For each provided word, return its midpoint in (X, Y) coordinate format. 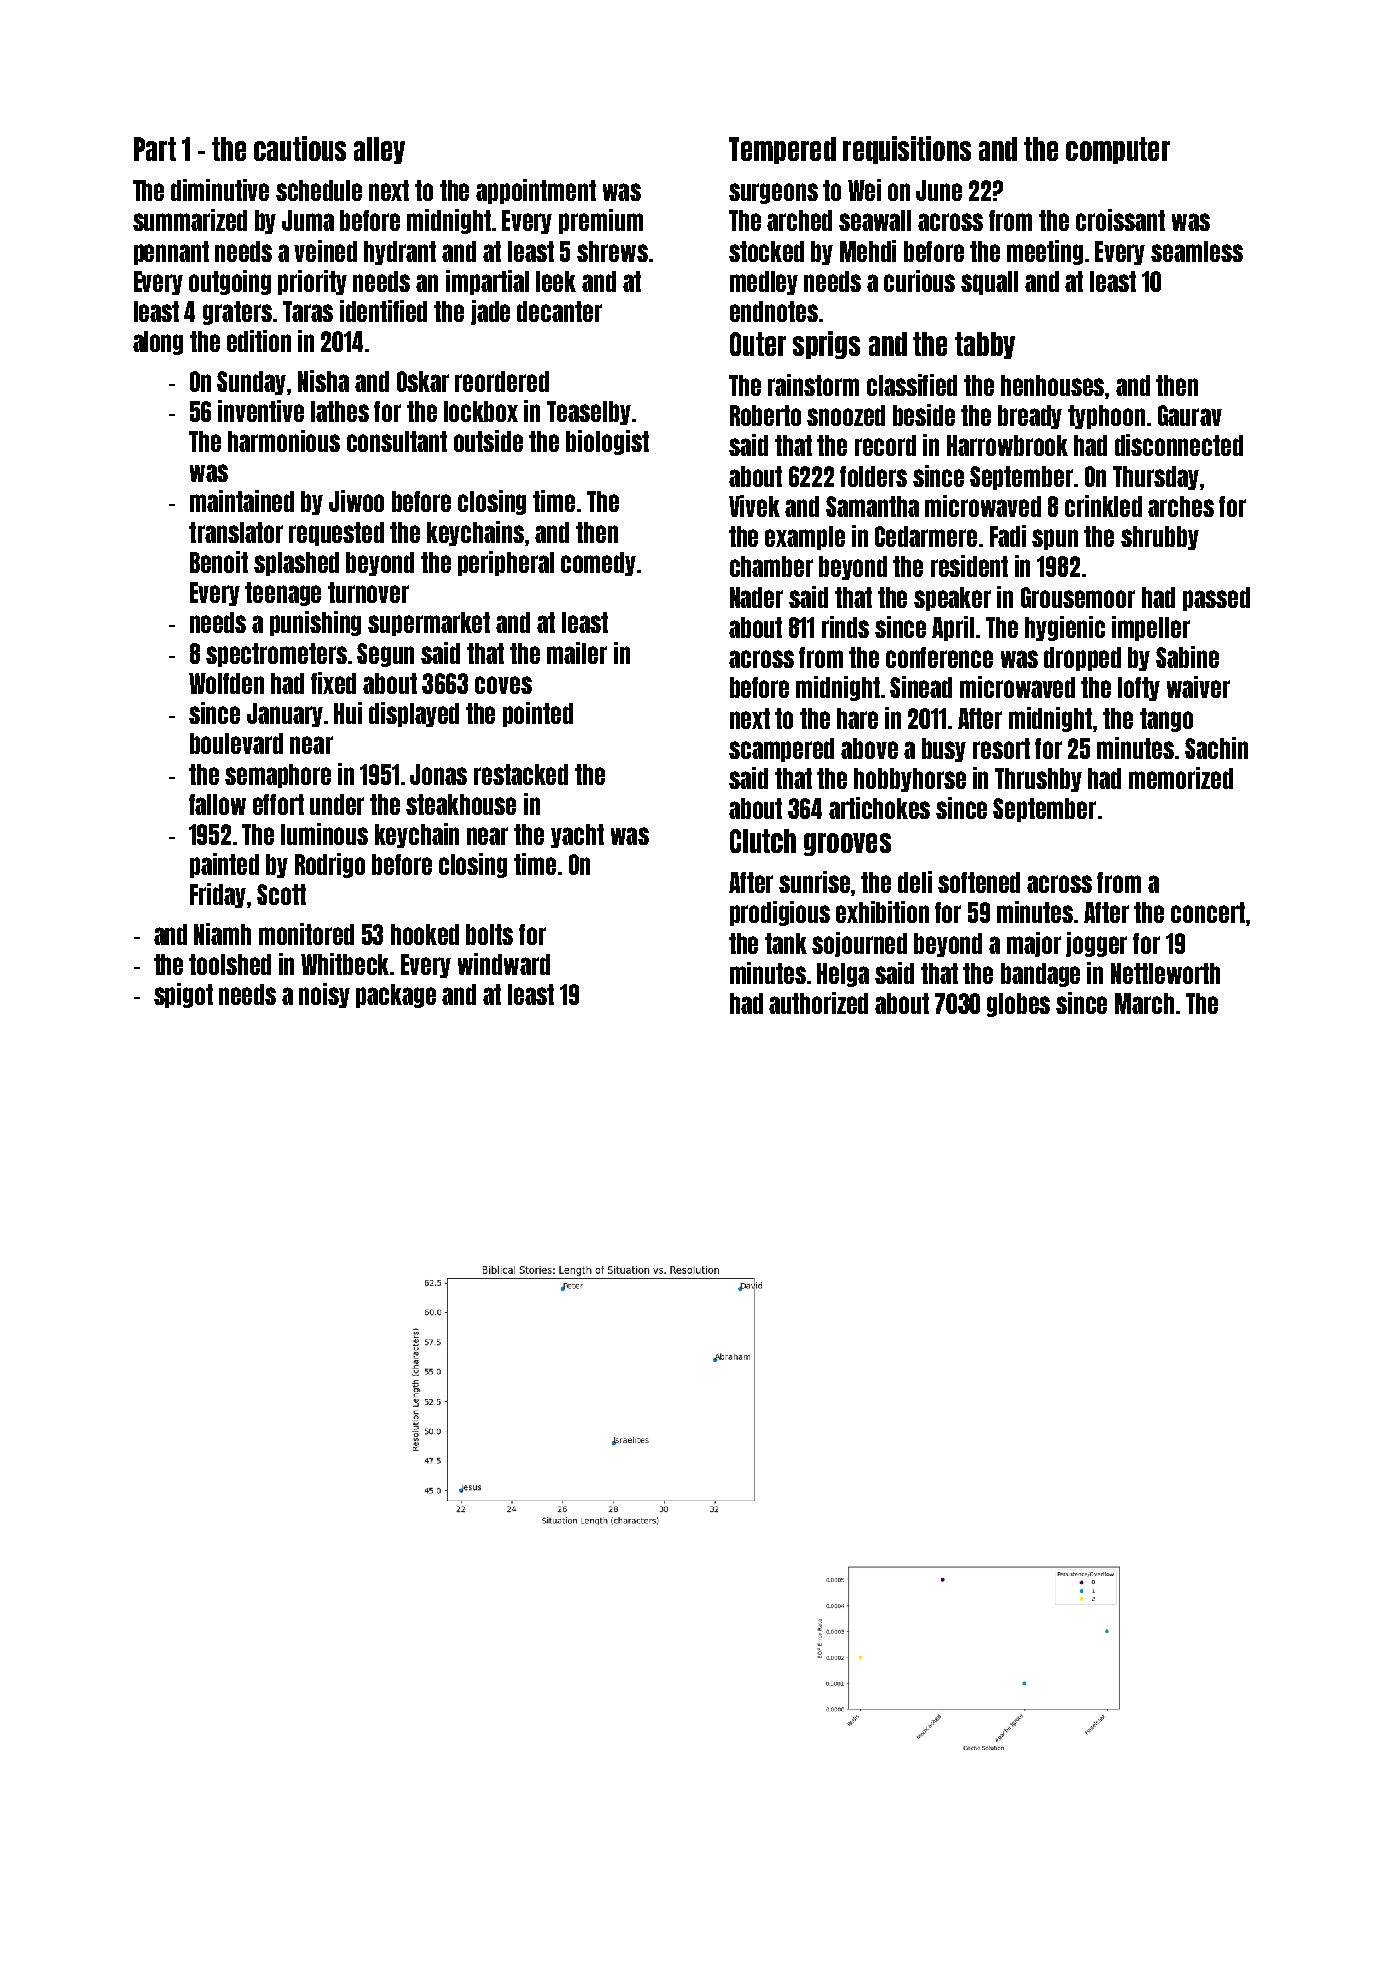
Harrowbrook (1007, 445)
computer (1118, 150)
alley (379, 150)
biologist (607, 442)
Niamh (222, 934)
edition (259, 341)
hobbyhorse (910, 780)
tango (1166, 720)
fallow (217, 804)
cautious (300, 148)
